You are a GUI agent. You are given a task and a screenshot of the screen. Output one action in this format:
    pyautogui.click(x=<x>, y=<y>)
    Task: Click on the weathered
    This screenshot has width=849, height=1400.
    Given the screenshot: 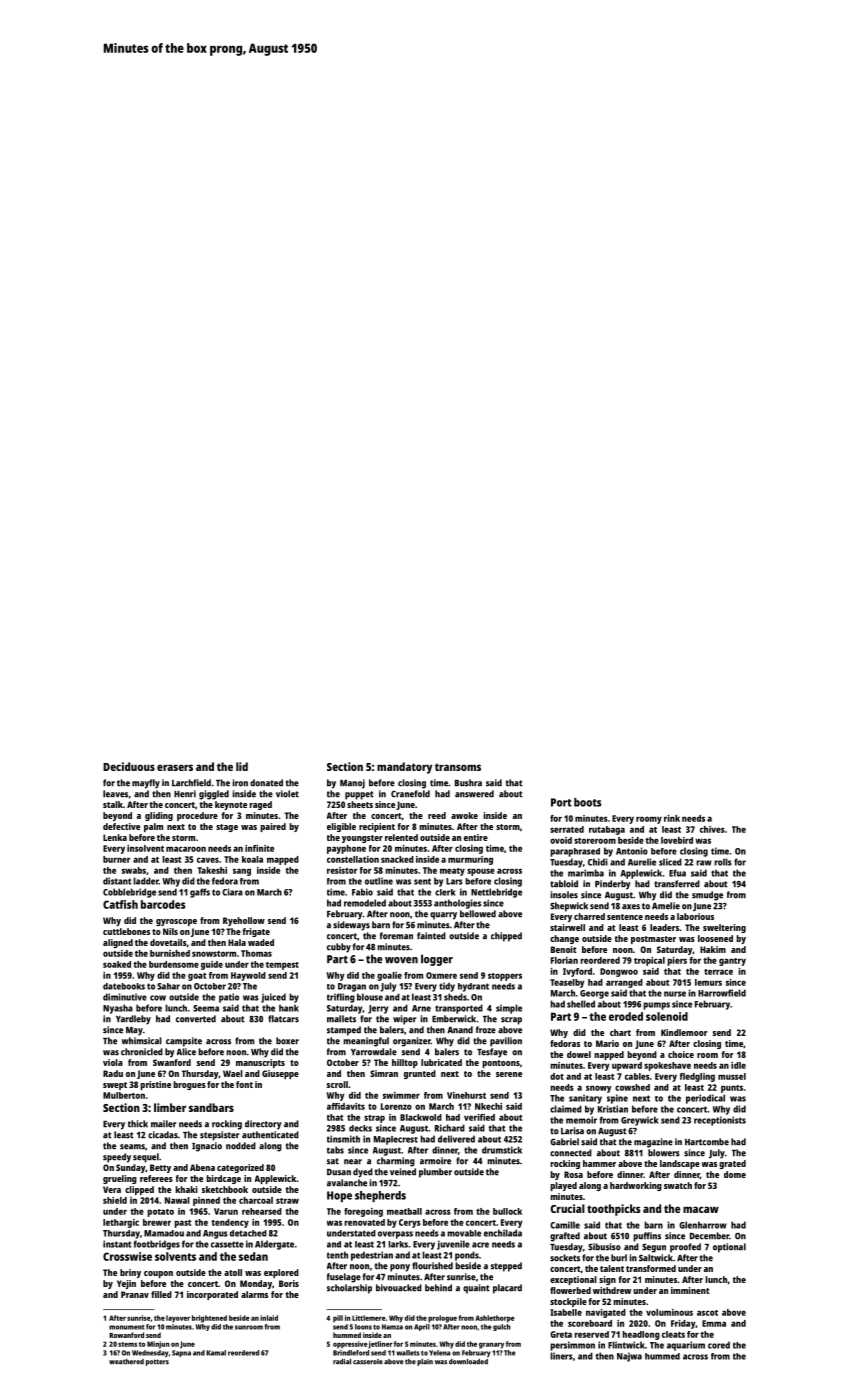 What is the action you would take?
    pyautogui.click(x=126, y=1362)
